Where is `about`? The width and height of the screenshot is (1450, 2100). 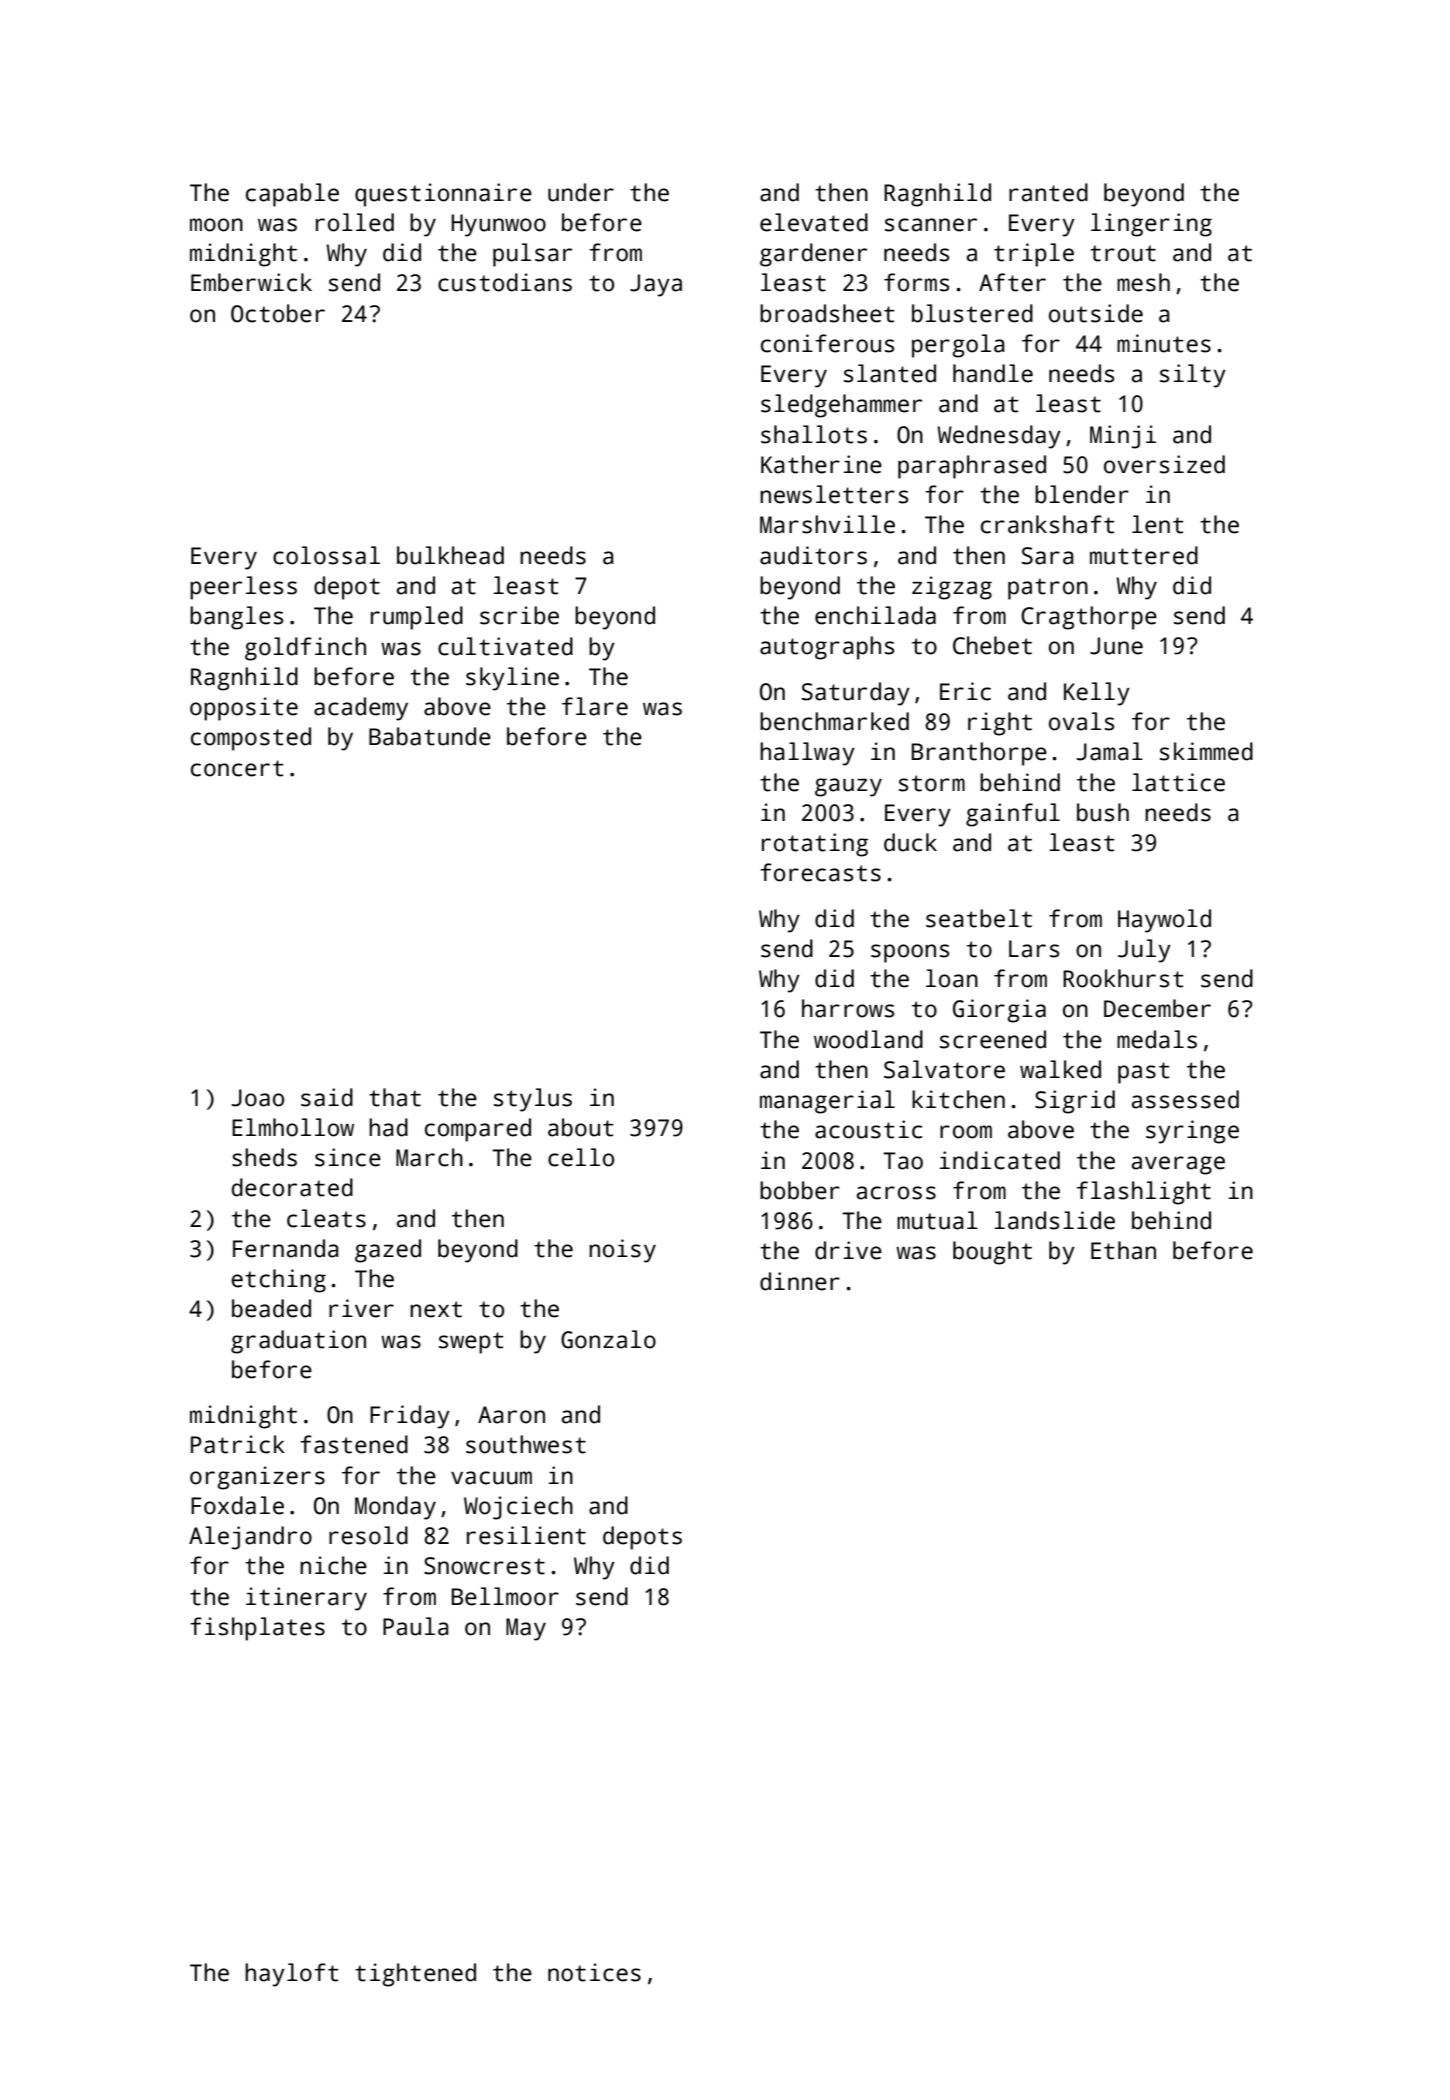 about is located at coordinates (581, 1127).
